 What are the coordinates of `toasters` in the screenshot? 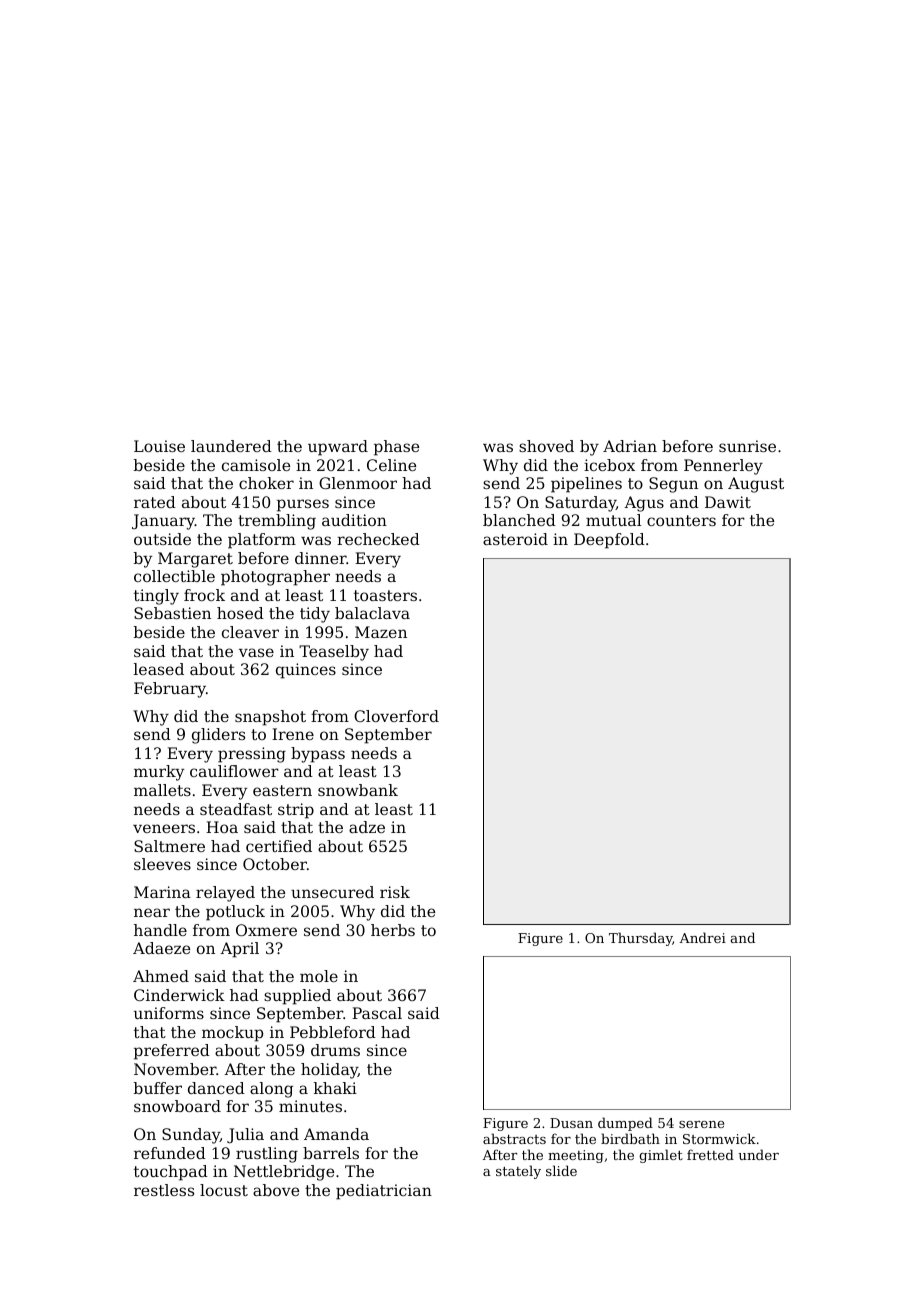 It's located at (385, 595).
